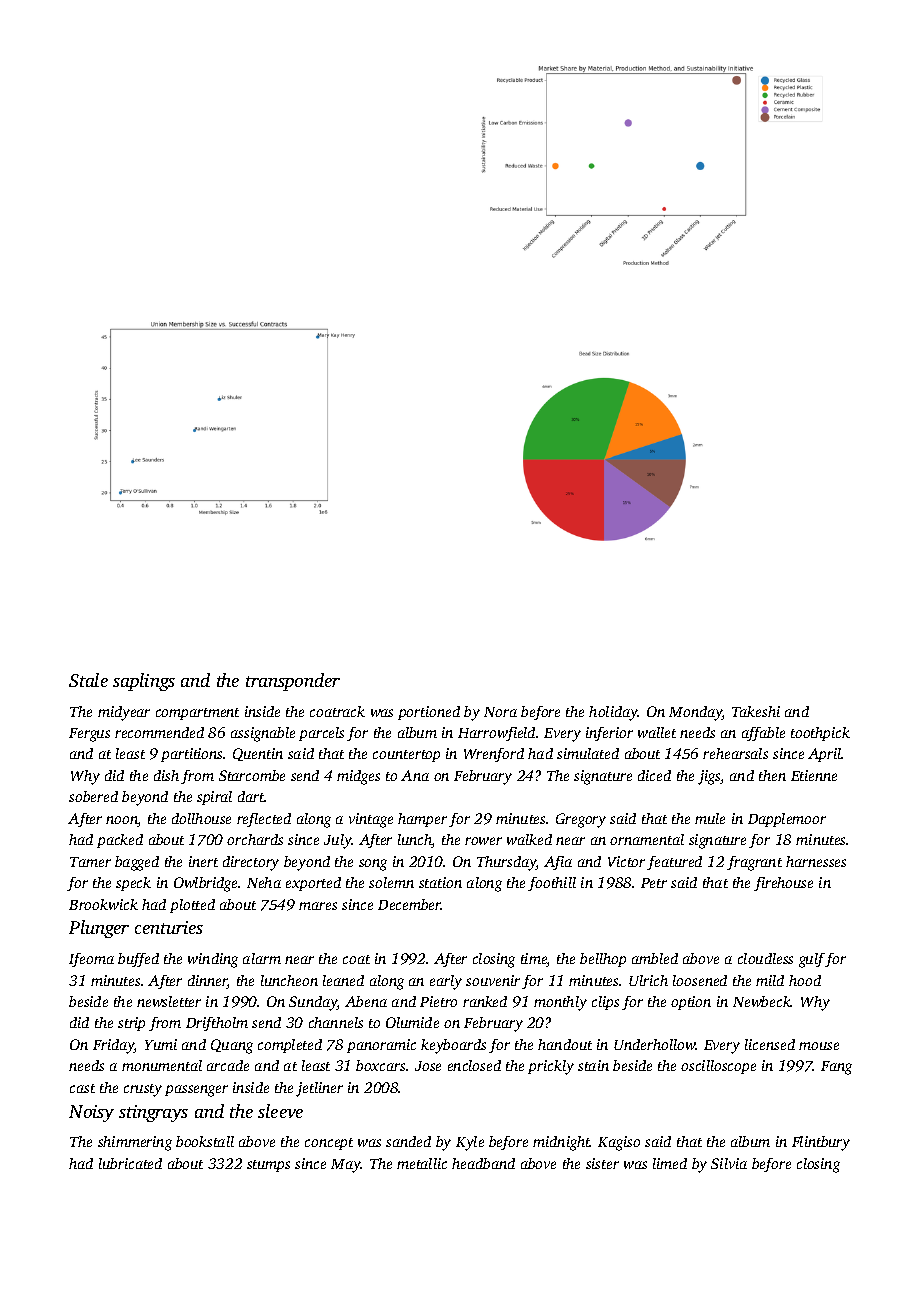 This page has height=1308, width=924. I want to click on saplings, so click(144, 682).
